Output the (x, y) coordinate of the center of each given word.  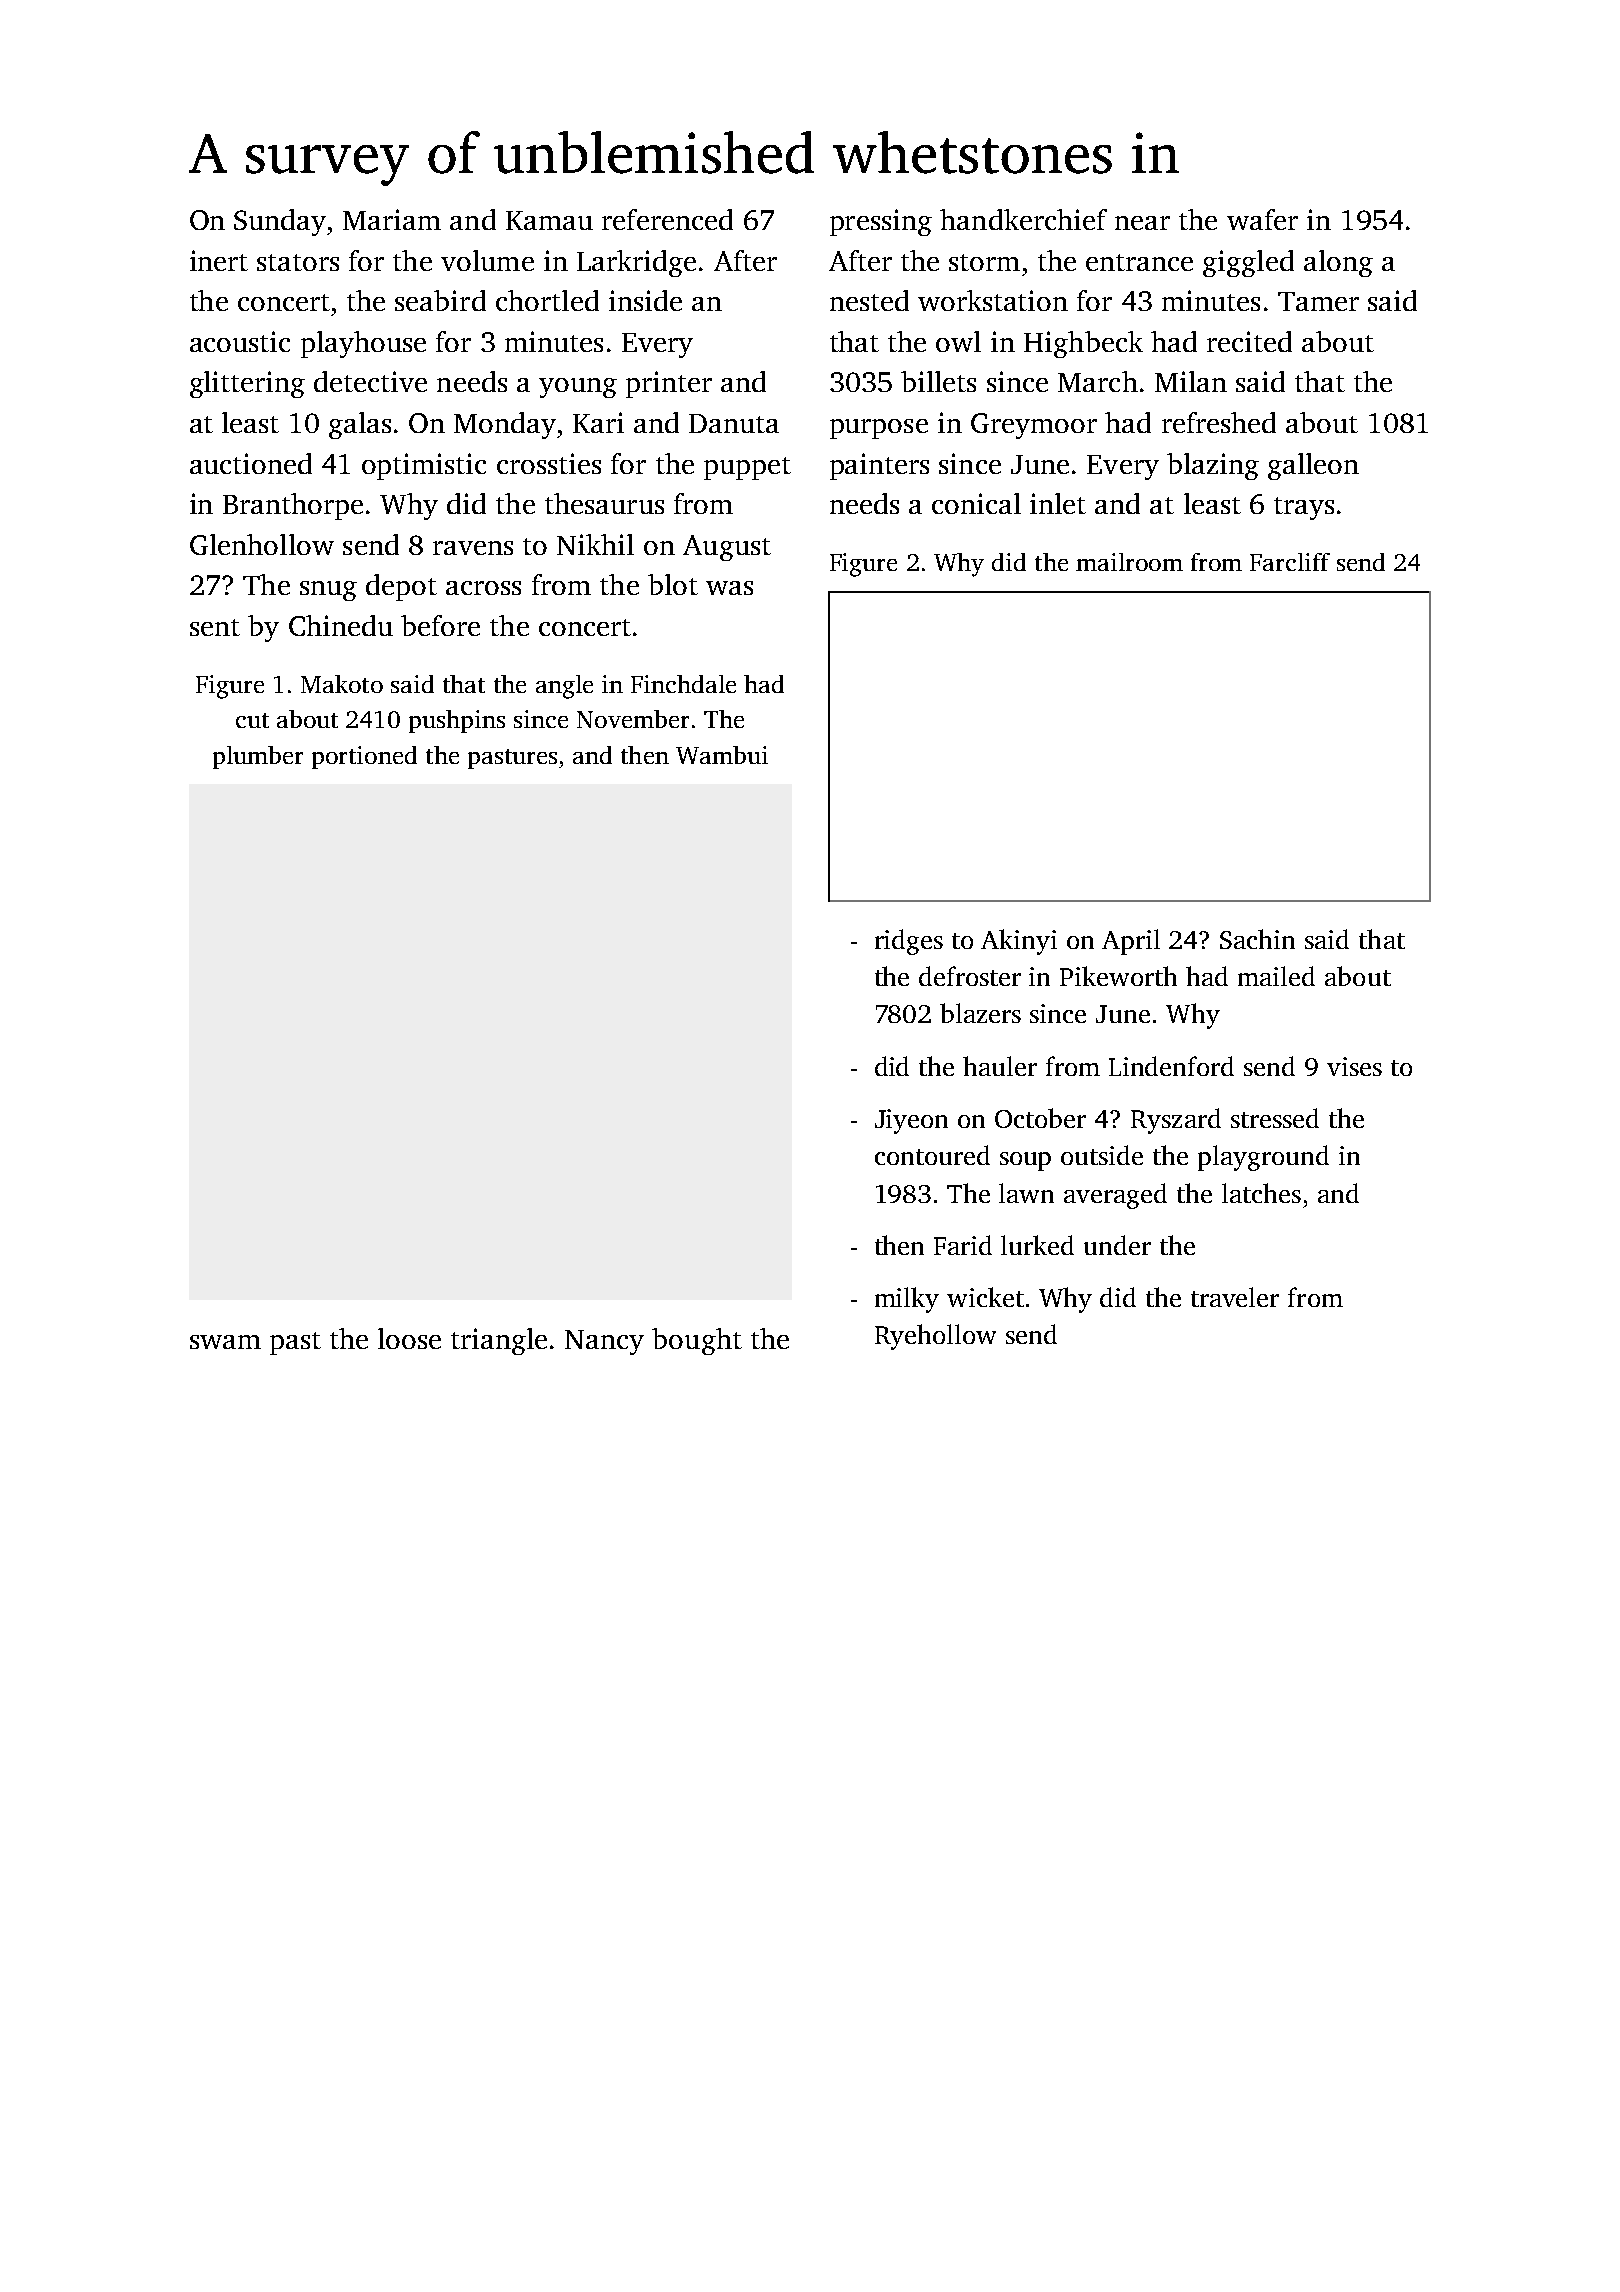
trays (1304, 508)
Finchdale (683, 684)
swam (225, 1342)
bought (697, 1341)
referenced (667, 219)
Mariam (392, 219)
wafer (1262, 219)
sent (215, 627)
